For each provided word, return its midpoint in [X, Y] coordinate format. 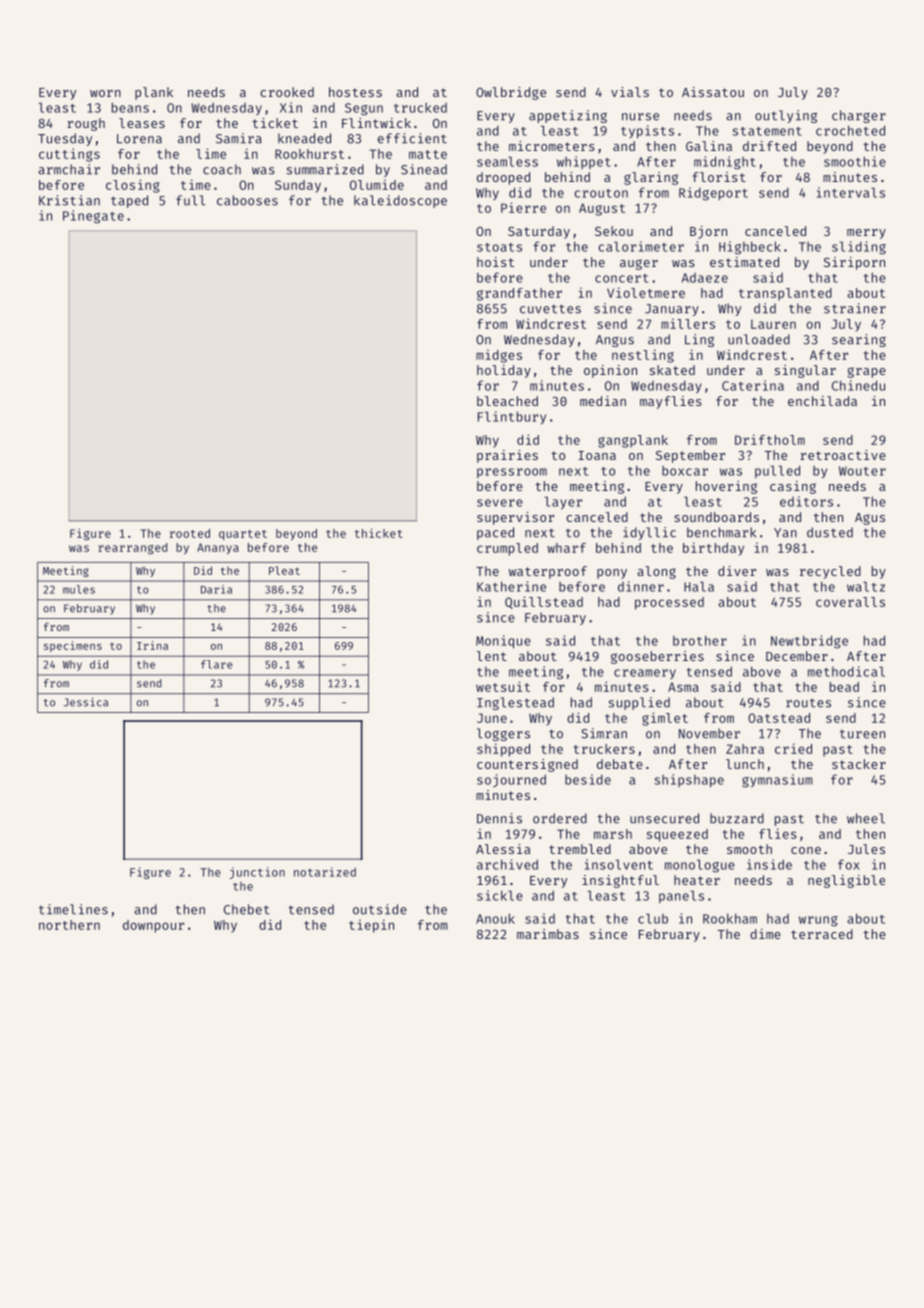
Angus [615, 341]
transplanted [785, 294]
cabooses [247, 200]
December [797, 656]
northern [69, 925]
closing [133, 186]
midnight [725, 163]
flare [216, 664]
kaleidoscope [400, 201]
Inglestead [515, 703]
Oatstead [779, 718]
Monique [503, 641]
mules [79, 589]
